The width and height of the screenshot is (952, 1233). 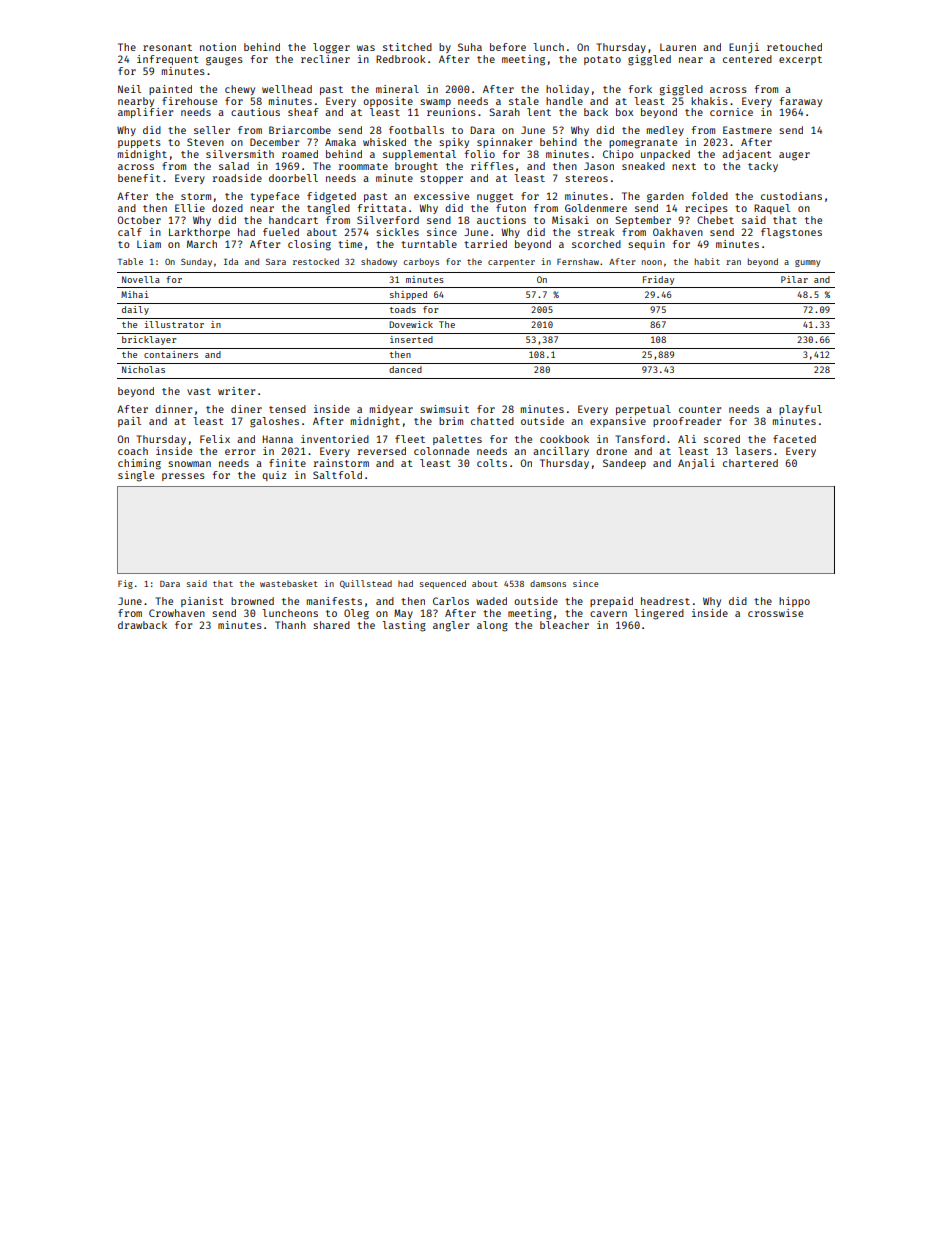 What do you see at coordinates (309, 245) in the screenshot?
I see `closing` at bounding box center [309, 245].
